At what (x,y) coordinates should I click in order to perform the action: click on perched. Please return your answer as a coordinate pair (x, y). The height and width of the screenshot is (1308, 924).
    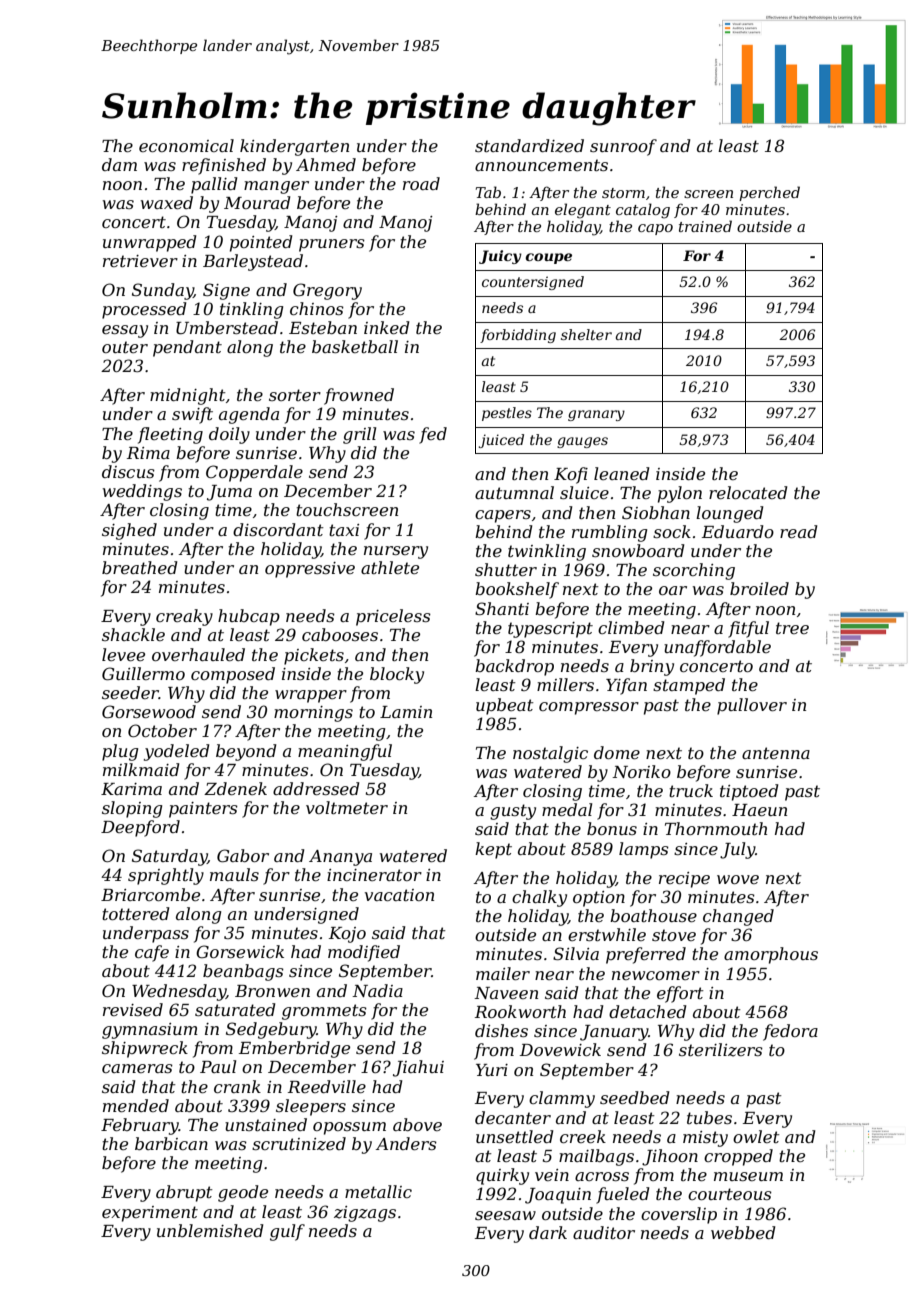
    Looking at the image, I should click on (769, 193).
